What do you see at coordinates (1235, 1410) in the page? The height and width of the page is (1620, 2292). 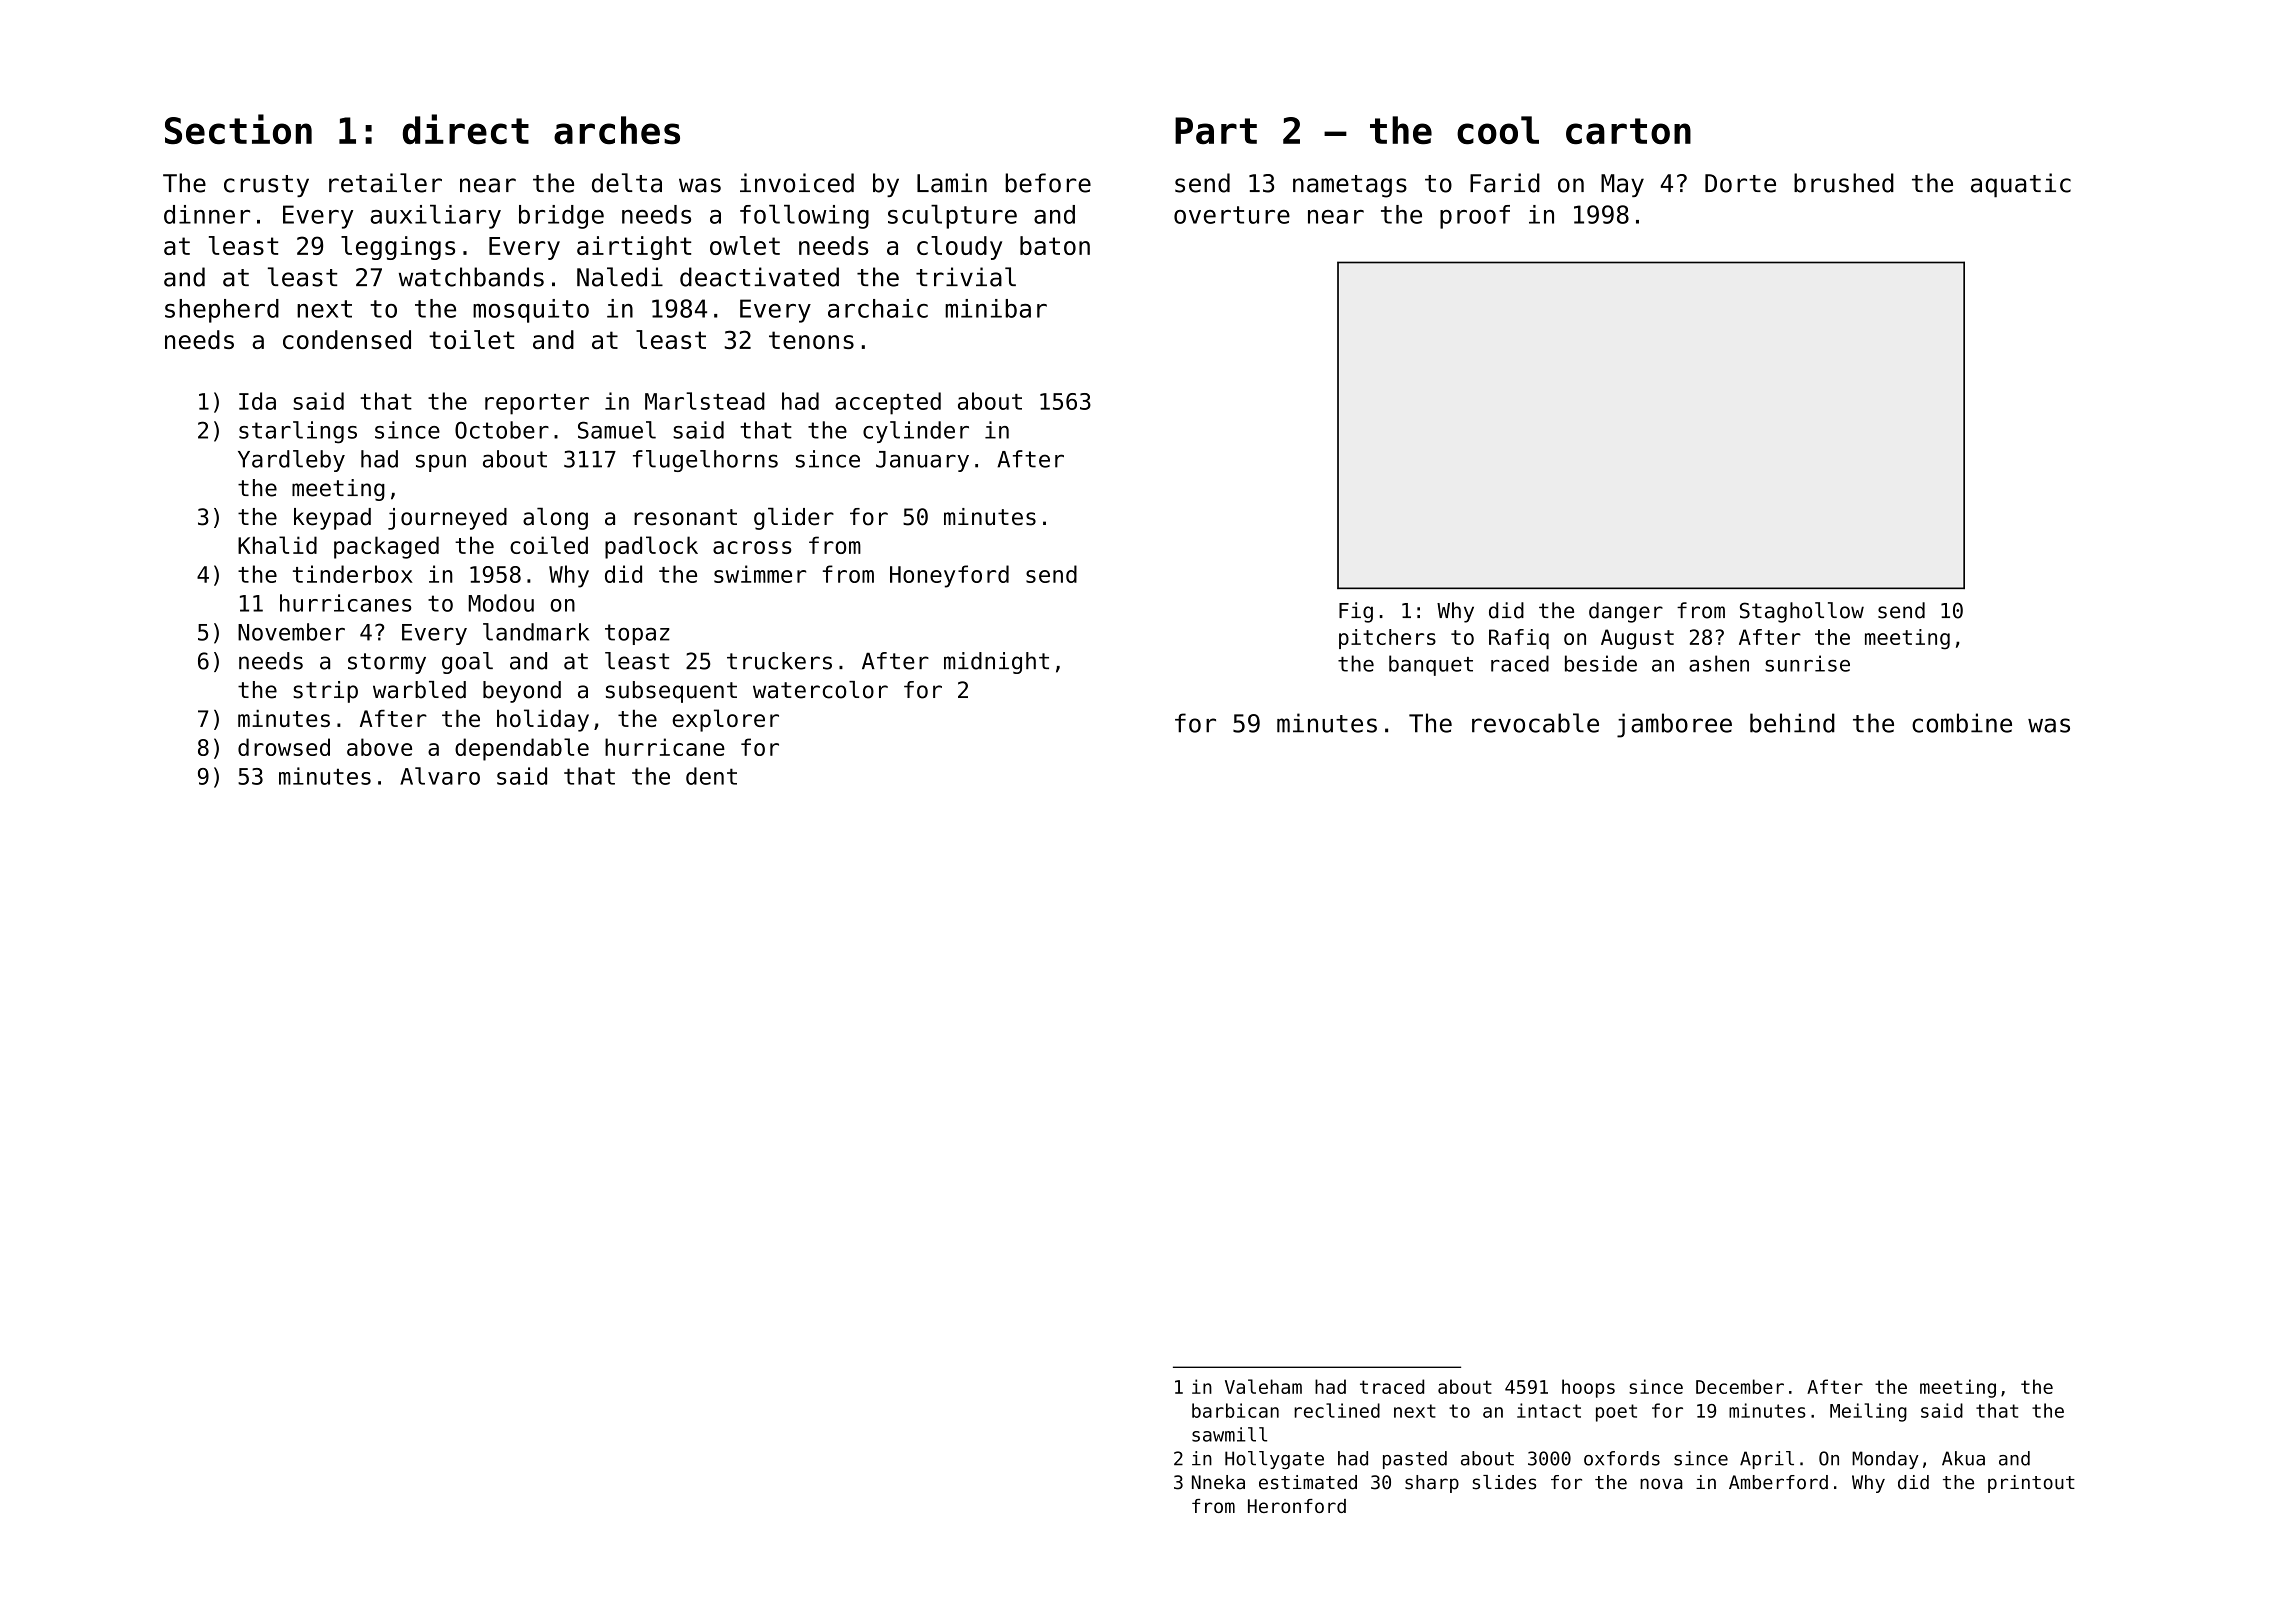 I see `barbican` at bounding box center [1235, 1410].
